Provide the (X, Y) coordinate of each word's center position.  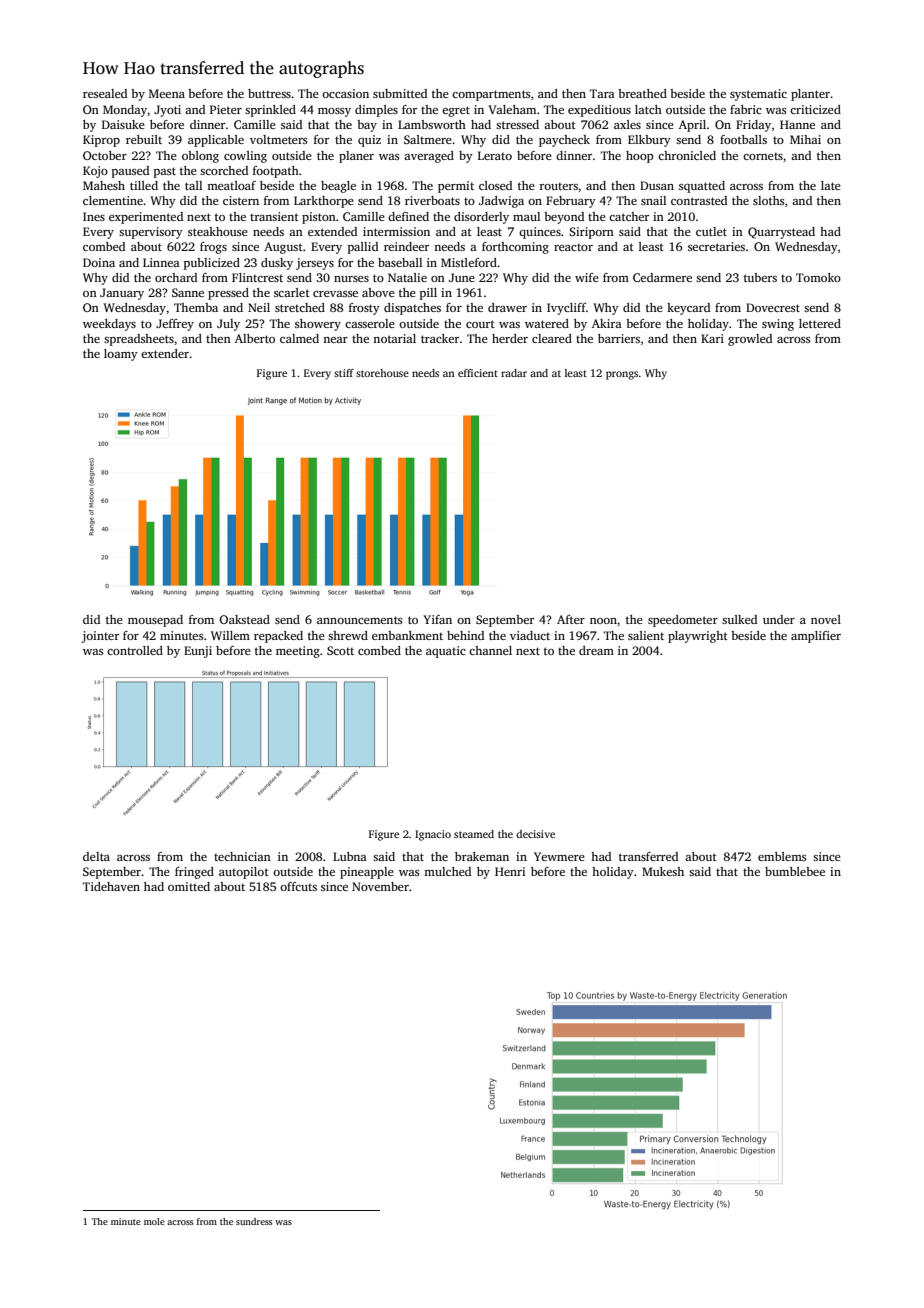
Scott (340, 650)
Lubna (350, 856)
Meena (167, 93)
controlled (135, 650)
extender (165, 353)
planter (810, 95)
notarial (394, 338)
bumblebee (795, 871)
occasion (345, 93)
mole (154, 1221)
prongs (622, 375)
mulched (447, 871)
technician (242, 856)
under (779, 619)
